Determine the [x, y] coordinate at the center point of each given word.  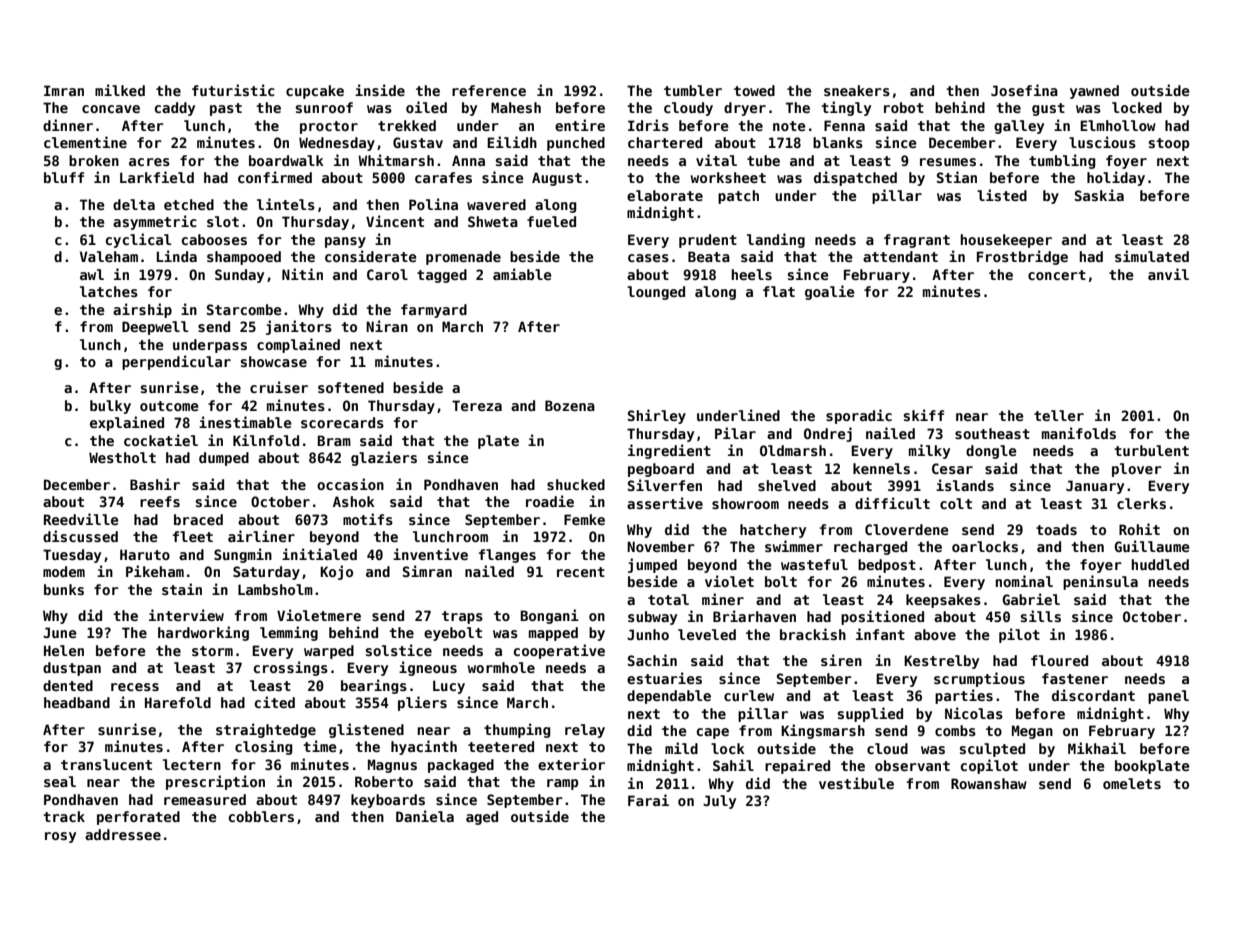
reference [489, 90]
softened [351, 387]
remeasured [205, 799]
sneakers [857, 90]
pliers [422, 703]
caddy [175, 109]
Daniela [425, 816]
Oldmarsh [793, 450]
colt [956, 503]
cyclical [138, 240]
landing [776, 240]
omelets [1132, 783]
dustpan [72, 669]
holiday [1116, 178]
